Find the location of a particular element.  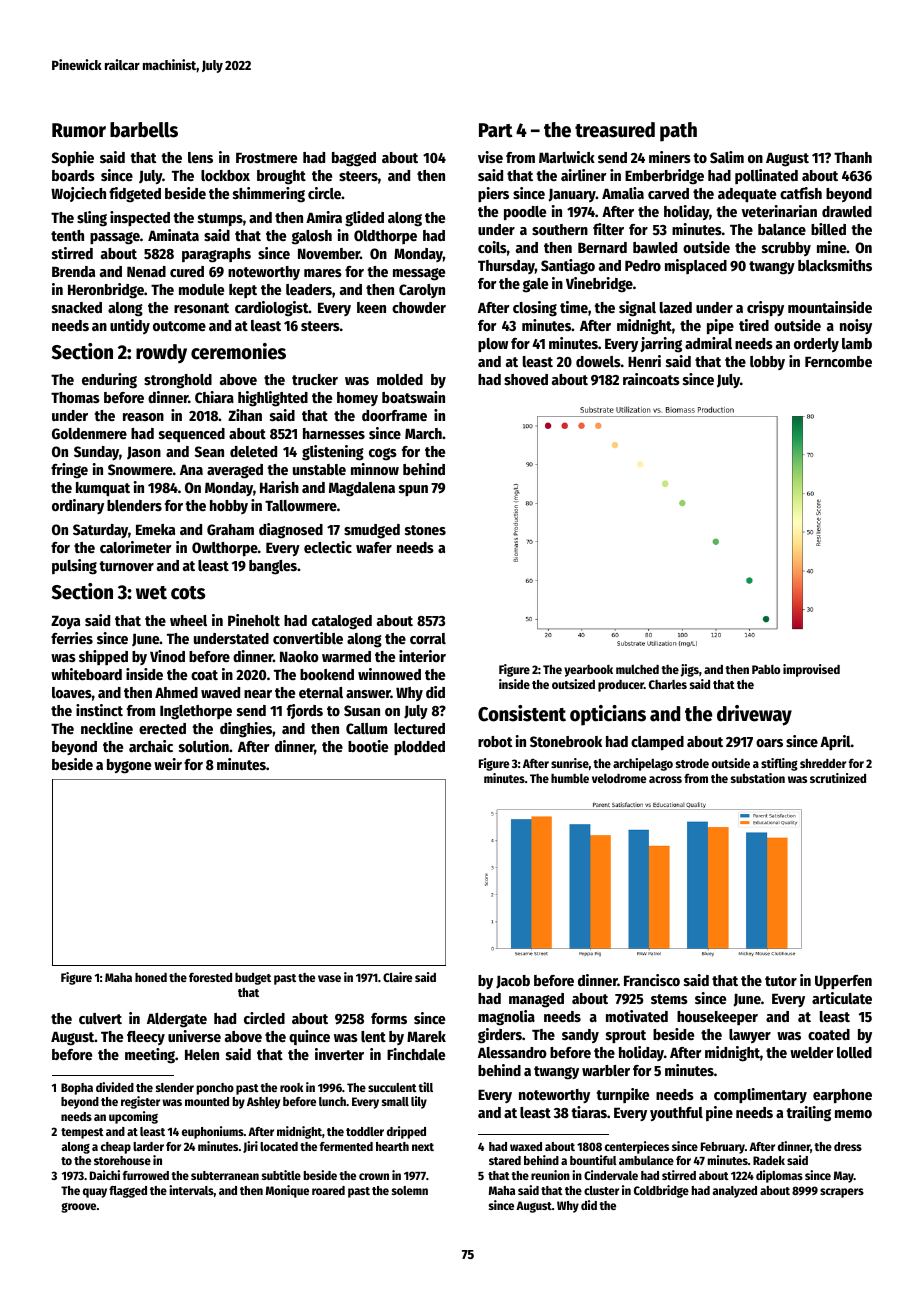

opticians is located at coordinates (608, 715).
